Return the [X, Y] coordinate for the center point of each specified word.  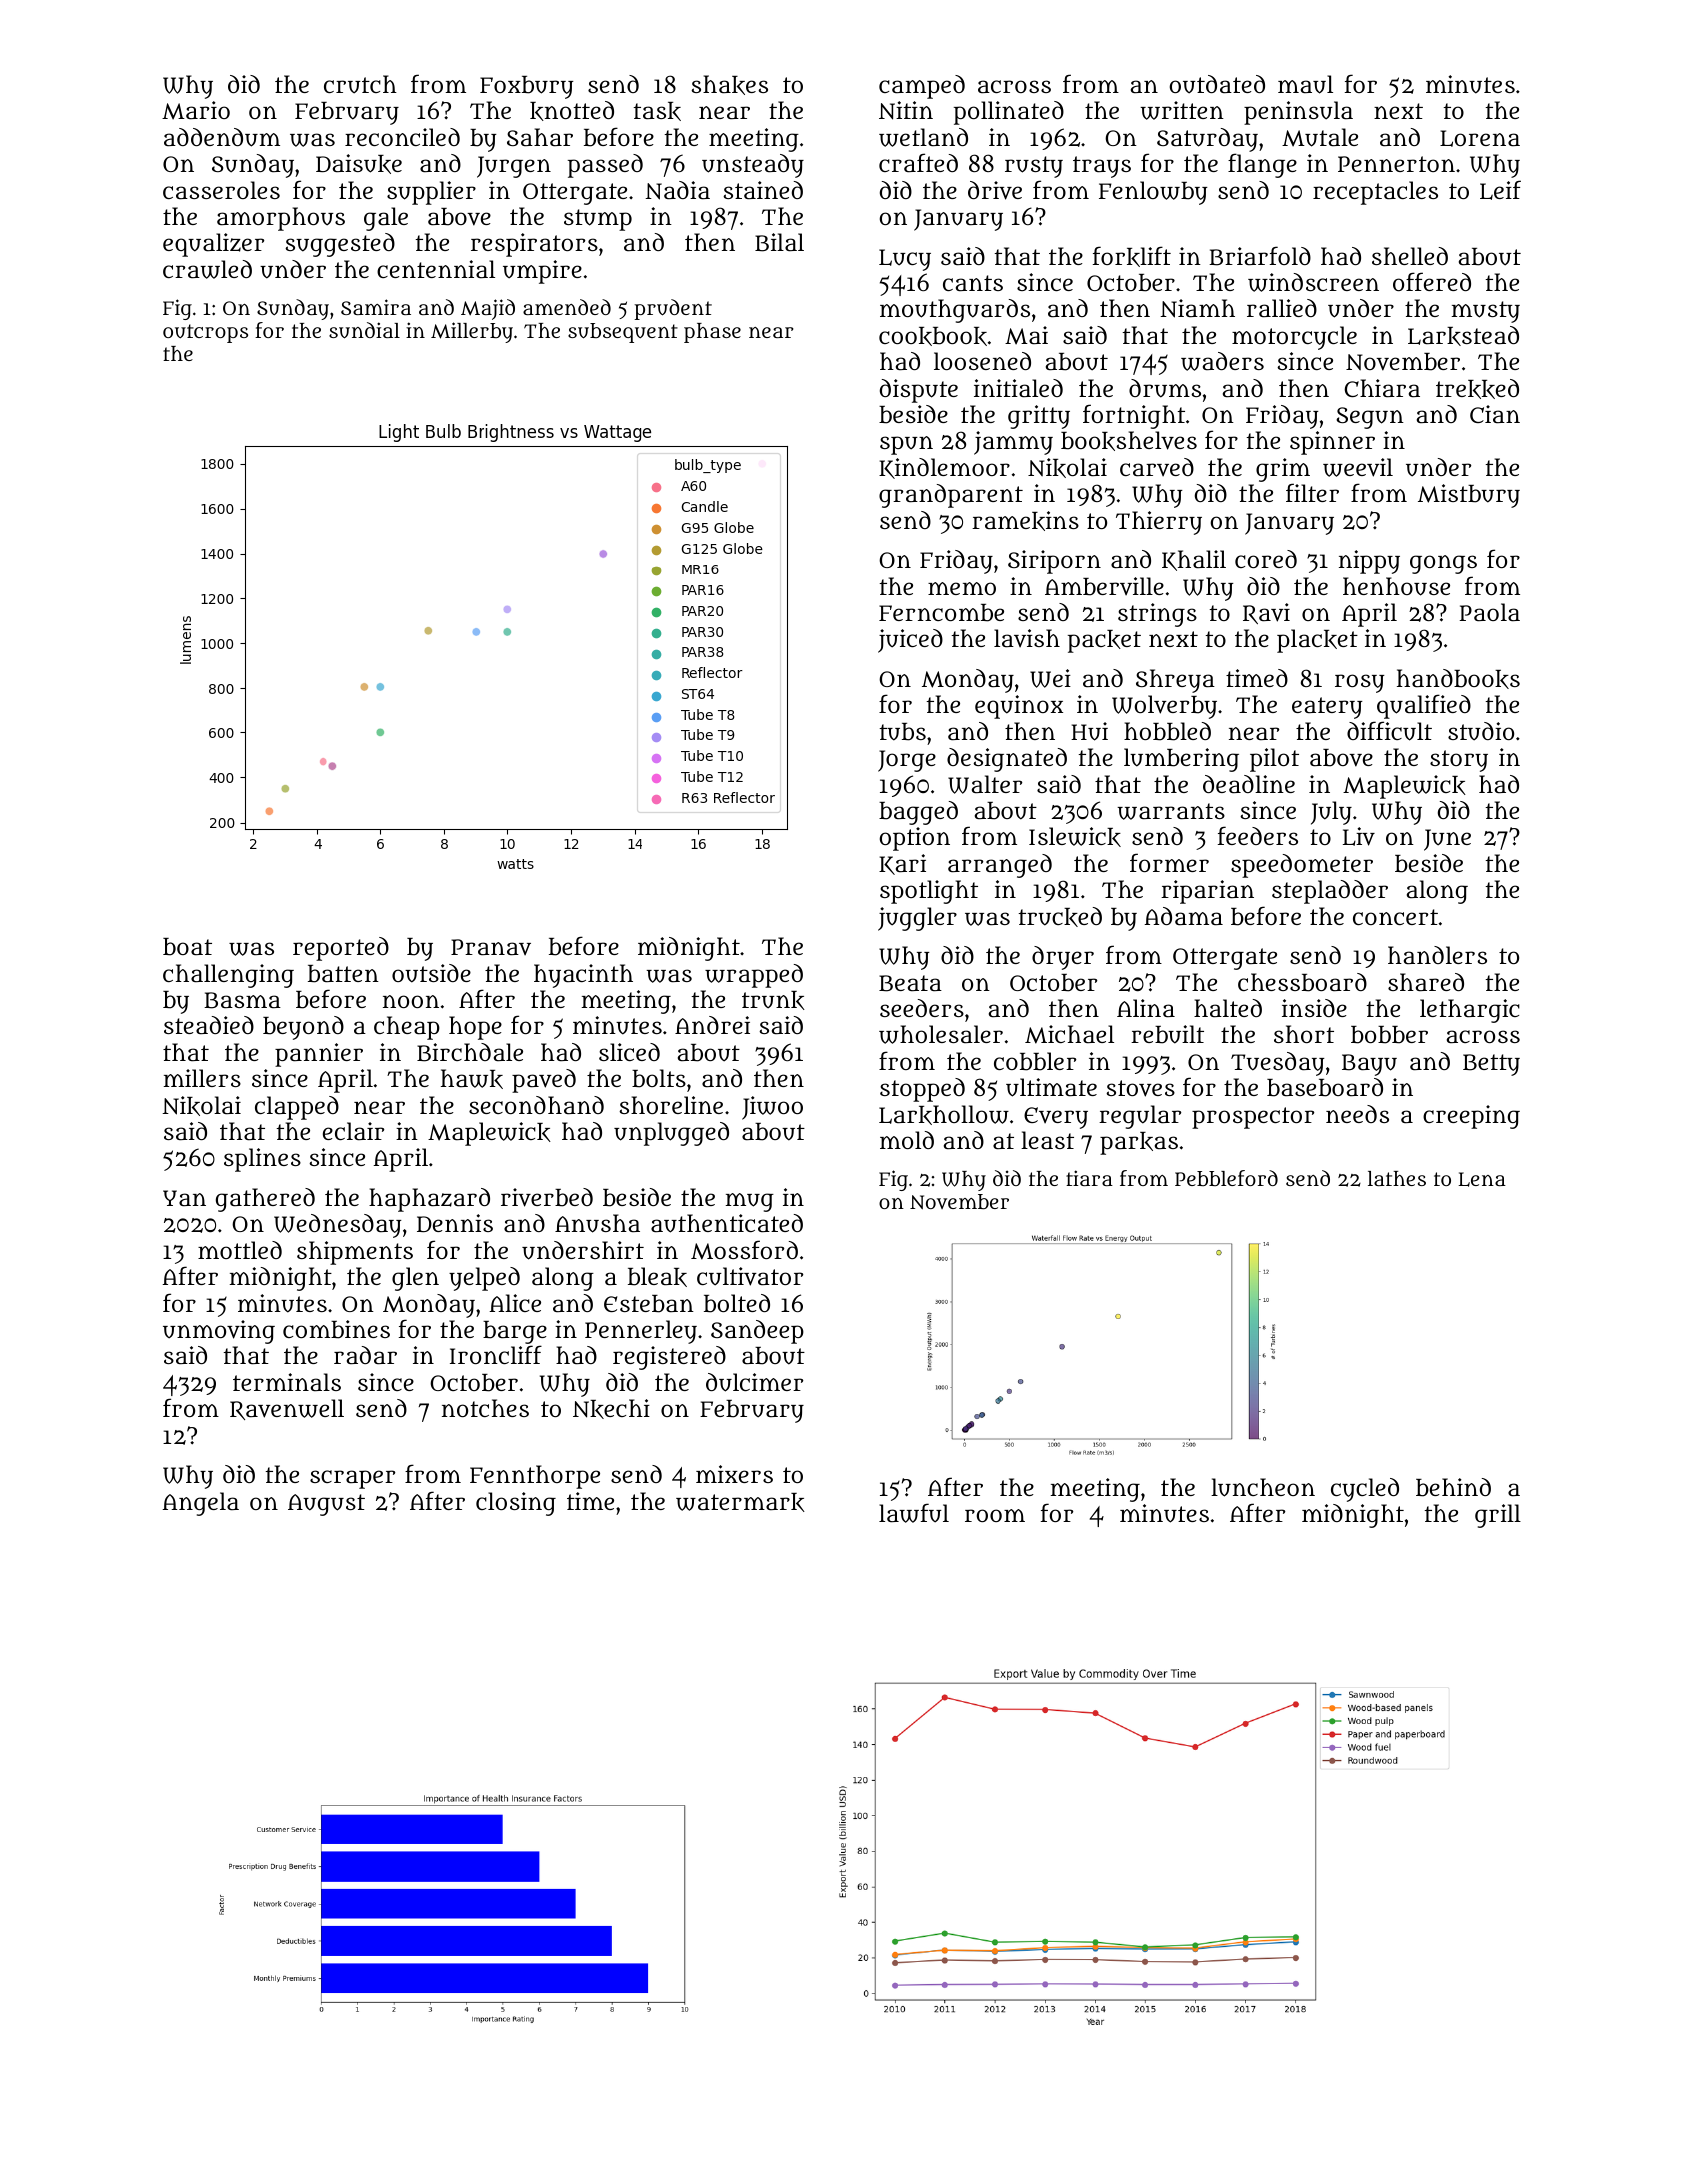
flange [1262, 165]
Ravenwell [287, 1409]
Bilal [779, 242]
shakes [729, 85]
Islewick [1075, 837]
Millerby [472, 332]
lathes [1397, 1178]
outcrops [205, 333]
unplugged [671, 1134]
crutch [360, 84]
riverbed [547, 1197]
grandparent [951, 496]
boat [187, 947]
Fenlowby [1153, 193]
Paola [1490, 612]
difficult [1389, 731]
